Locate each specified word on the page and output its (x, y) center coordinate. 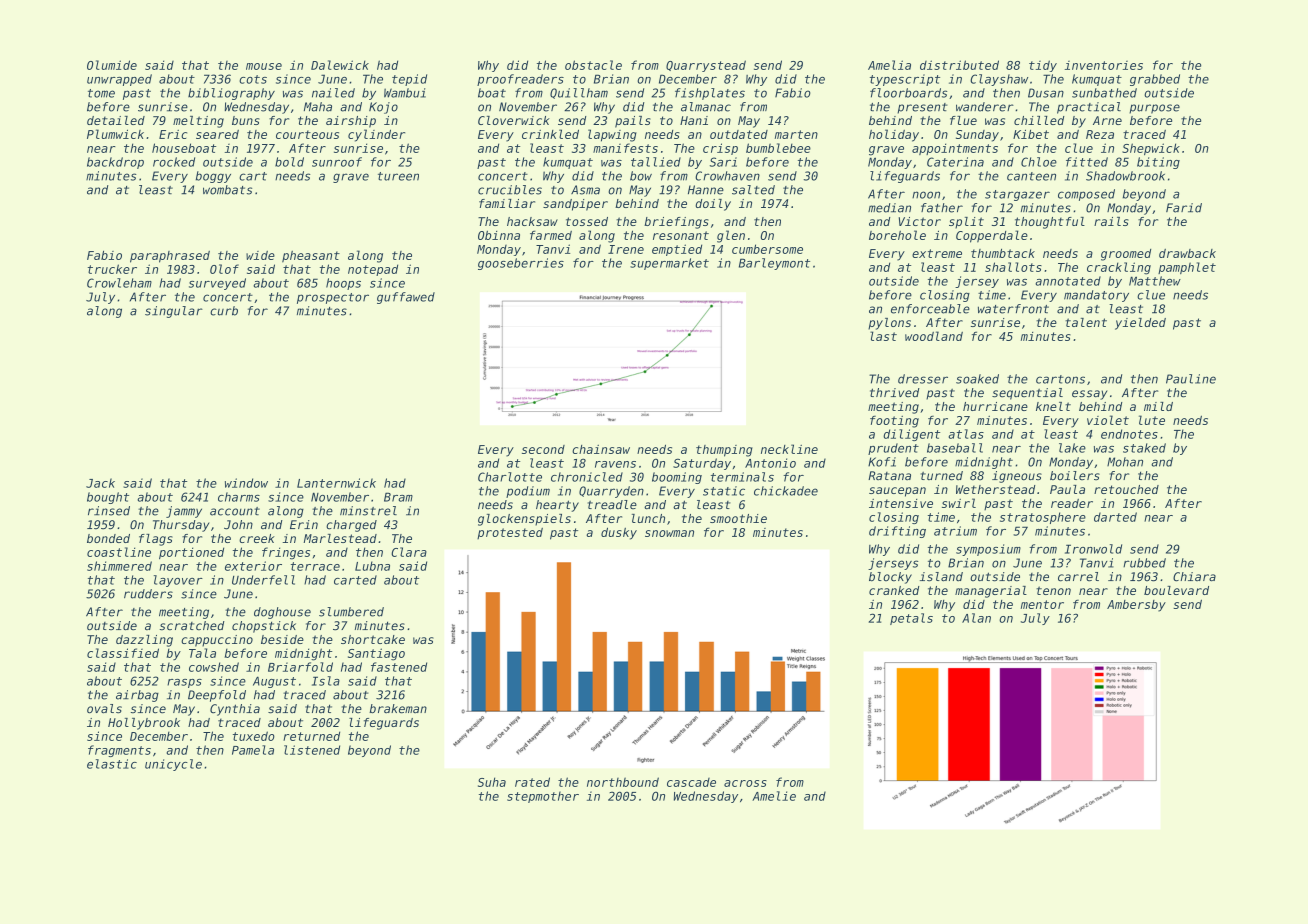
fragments (119, 751)
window (246, 483)
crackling (1119, 268)
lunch (648, 518)
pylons (889, 324)
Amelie (774, 796)
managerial (991, 592)
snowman (669, 533)
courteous (307, 134)
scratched (192, 626)
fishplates (710, 94)
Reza (1100, 134)
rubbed (1144, 563)
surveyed (217, 284)
